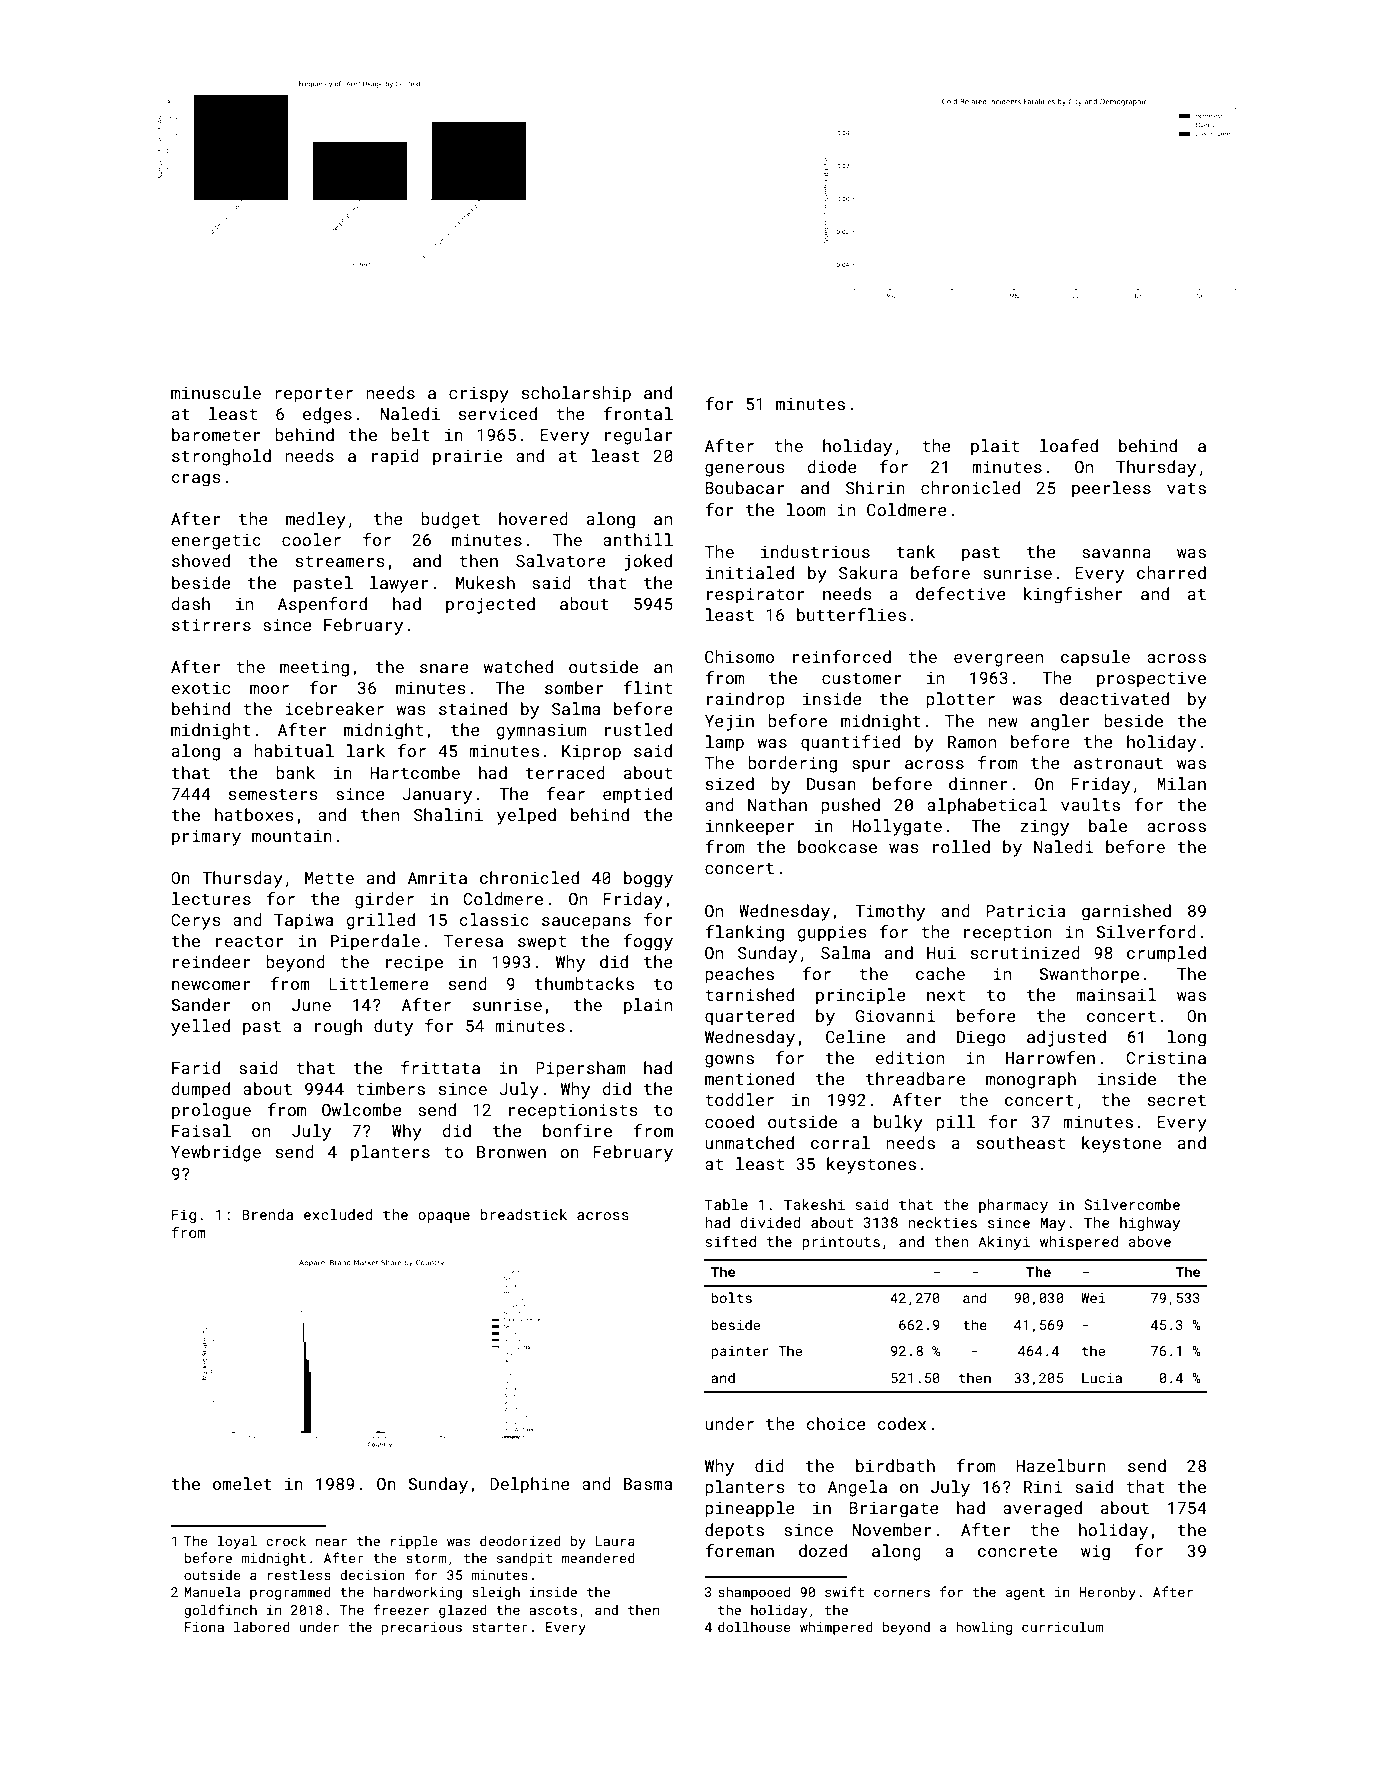  I want to click on medley, so click(316, 520).
